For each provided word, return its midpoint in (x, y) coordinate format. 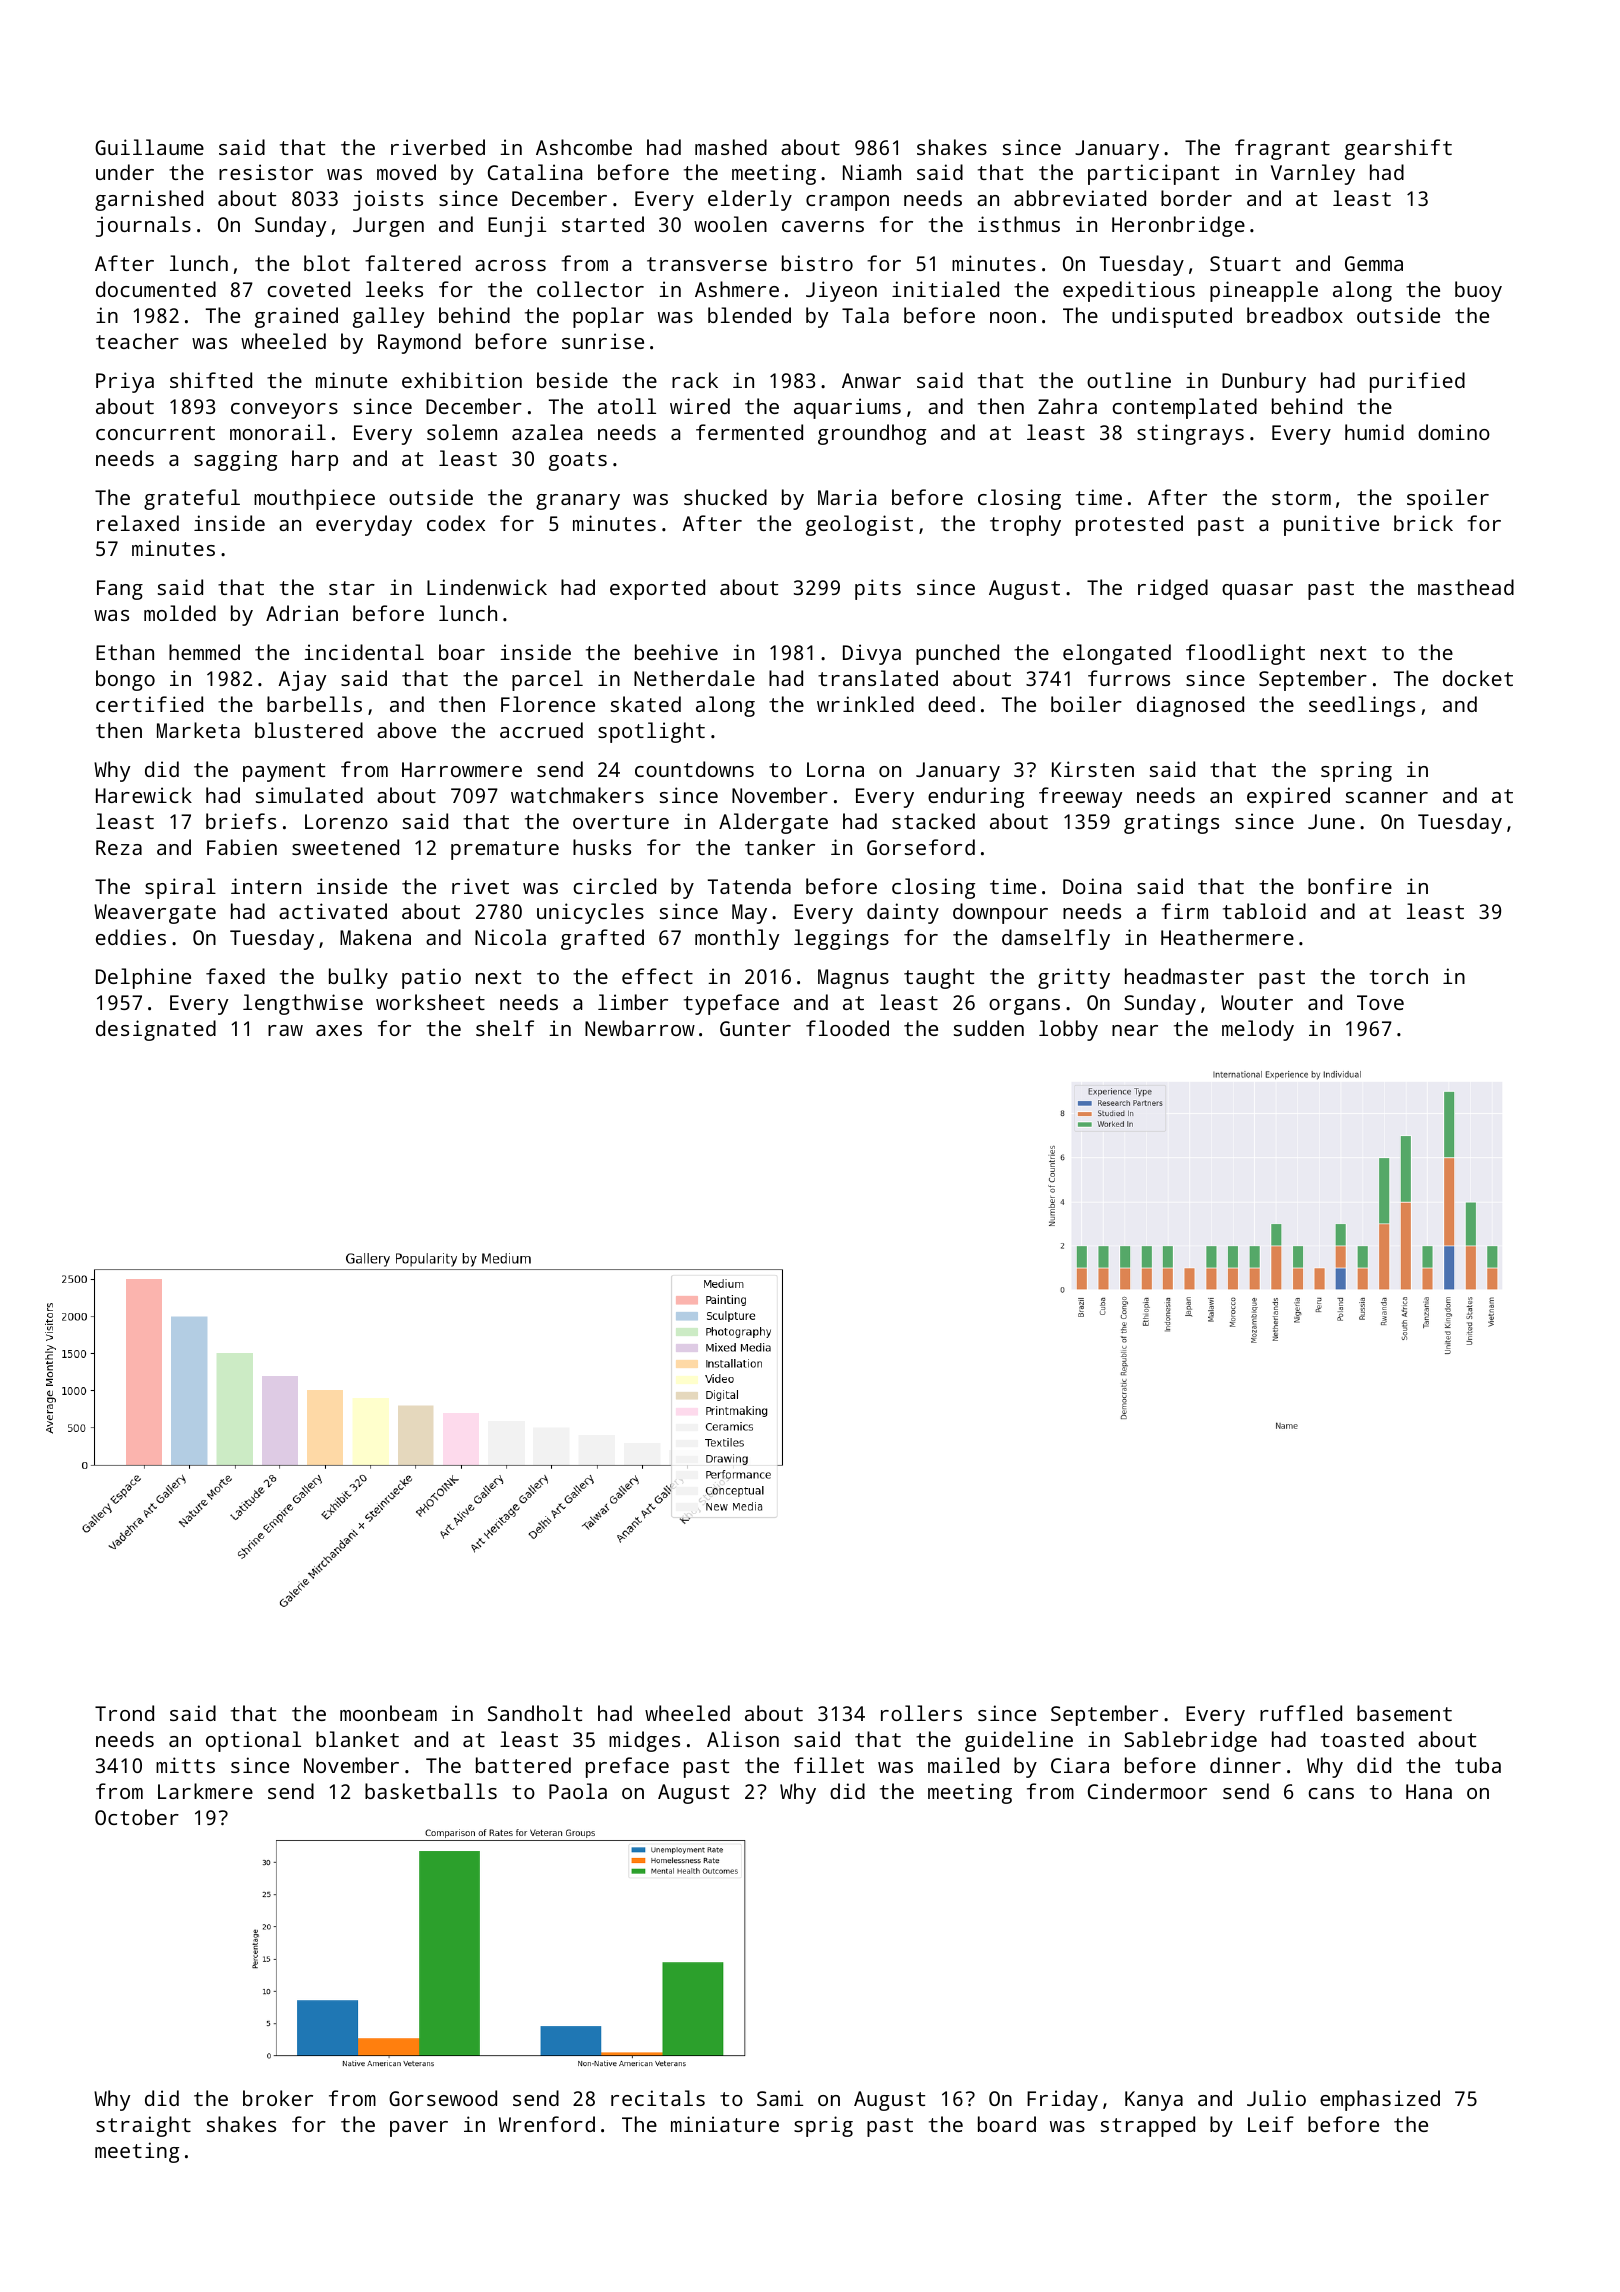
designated (156, 1030)
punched (957, 654)
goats (578, 461)
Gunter (755, 1028)
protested (1129, 525)
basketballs (431, 1791)
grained (296, 317)
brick (1423, 523)
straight (143, 2126)
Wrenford (547, 2124)
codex (456, 523)
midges (644, 1741)
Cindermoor (1147, 1791)
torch (1399, 976)
